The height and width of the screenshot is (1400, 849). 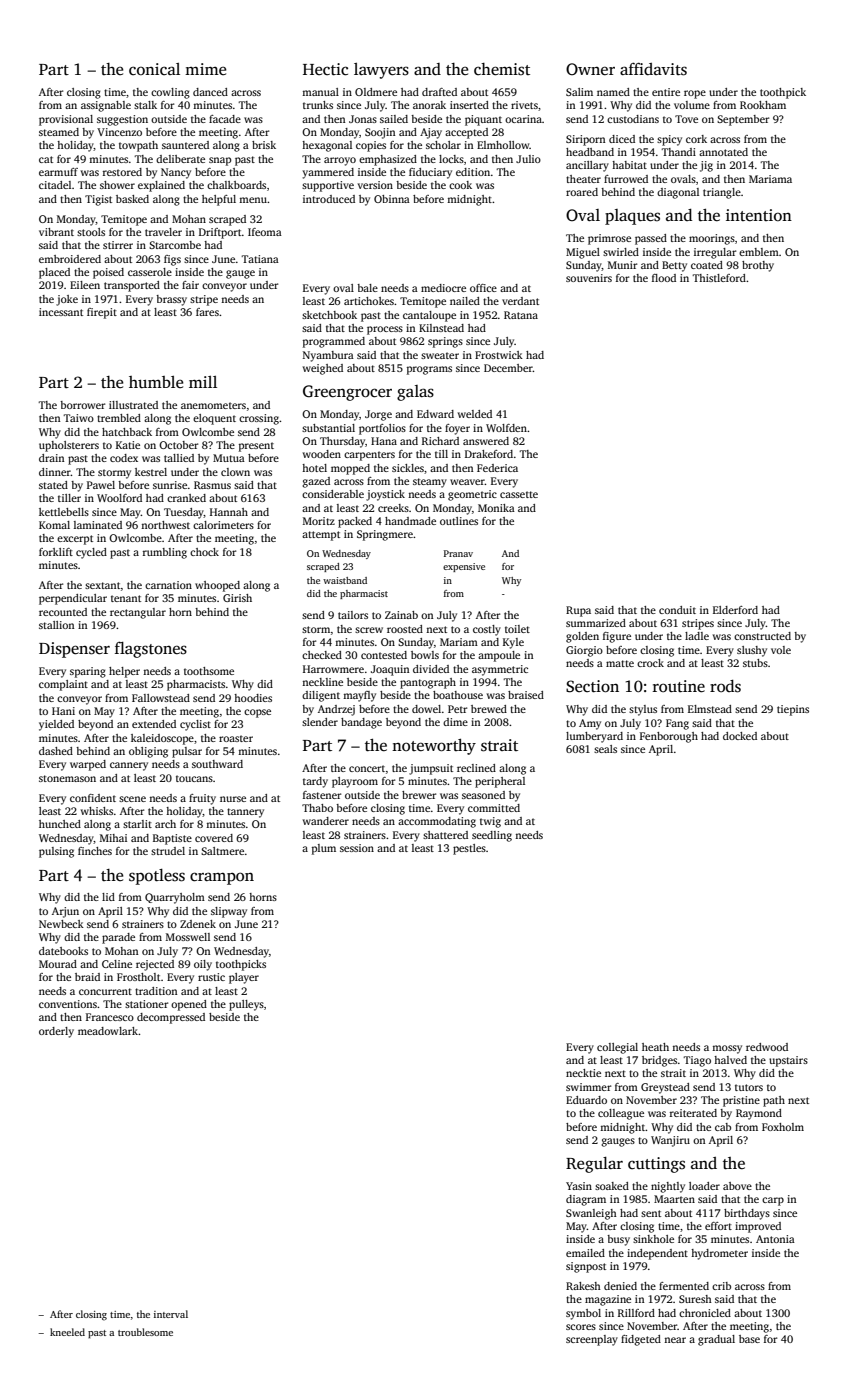 What do you see at coordinates (492, 836) in the screenshot?
I see `seedling` at bounding box center [492, 836].
